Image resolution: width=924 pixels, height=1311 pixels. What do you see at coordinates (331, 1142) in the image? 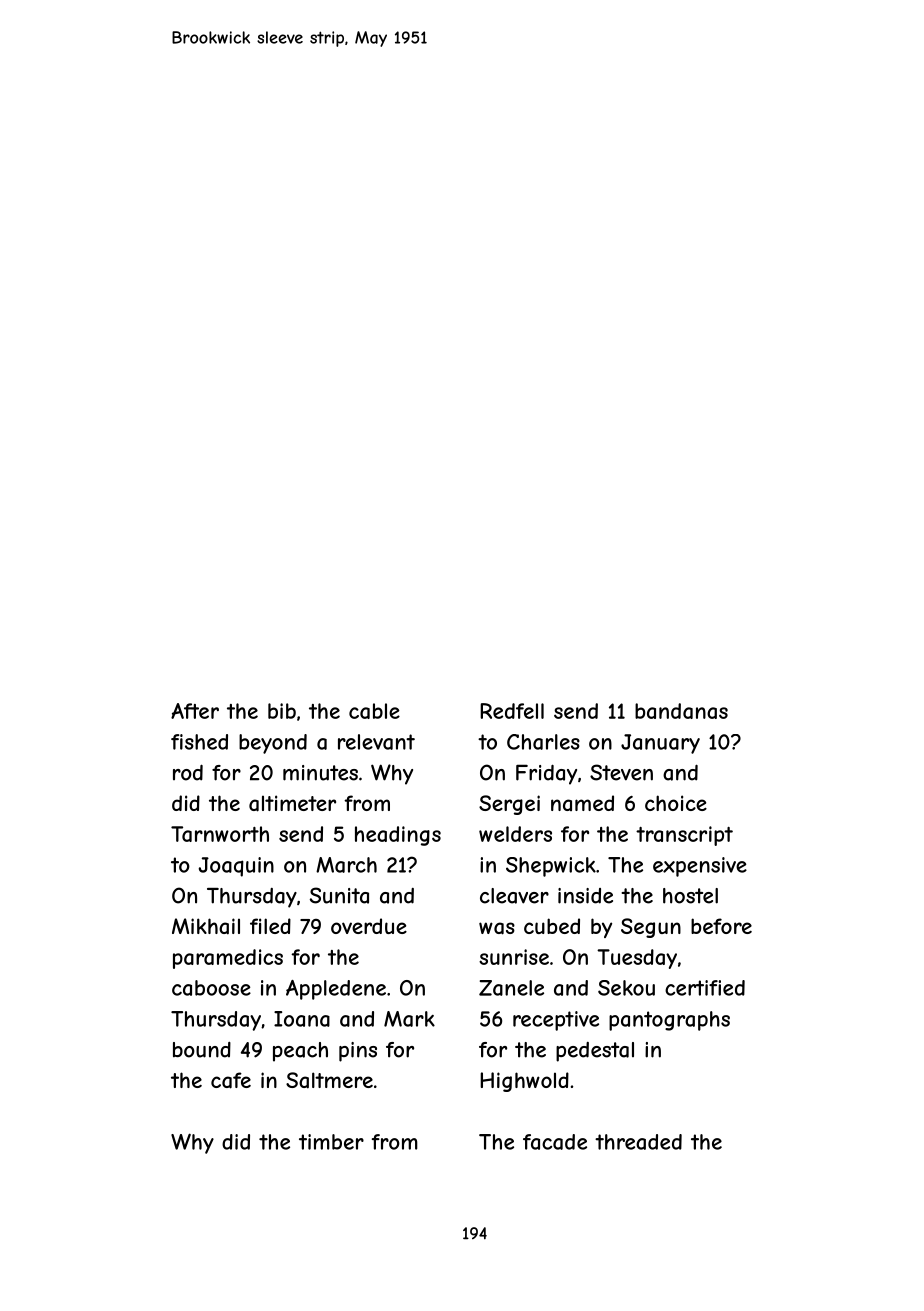
I see `timber` at bounding box center [331, 1142].
